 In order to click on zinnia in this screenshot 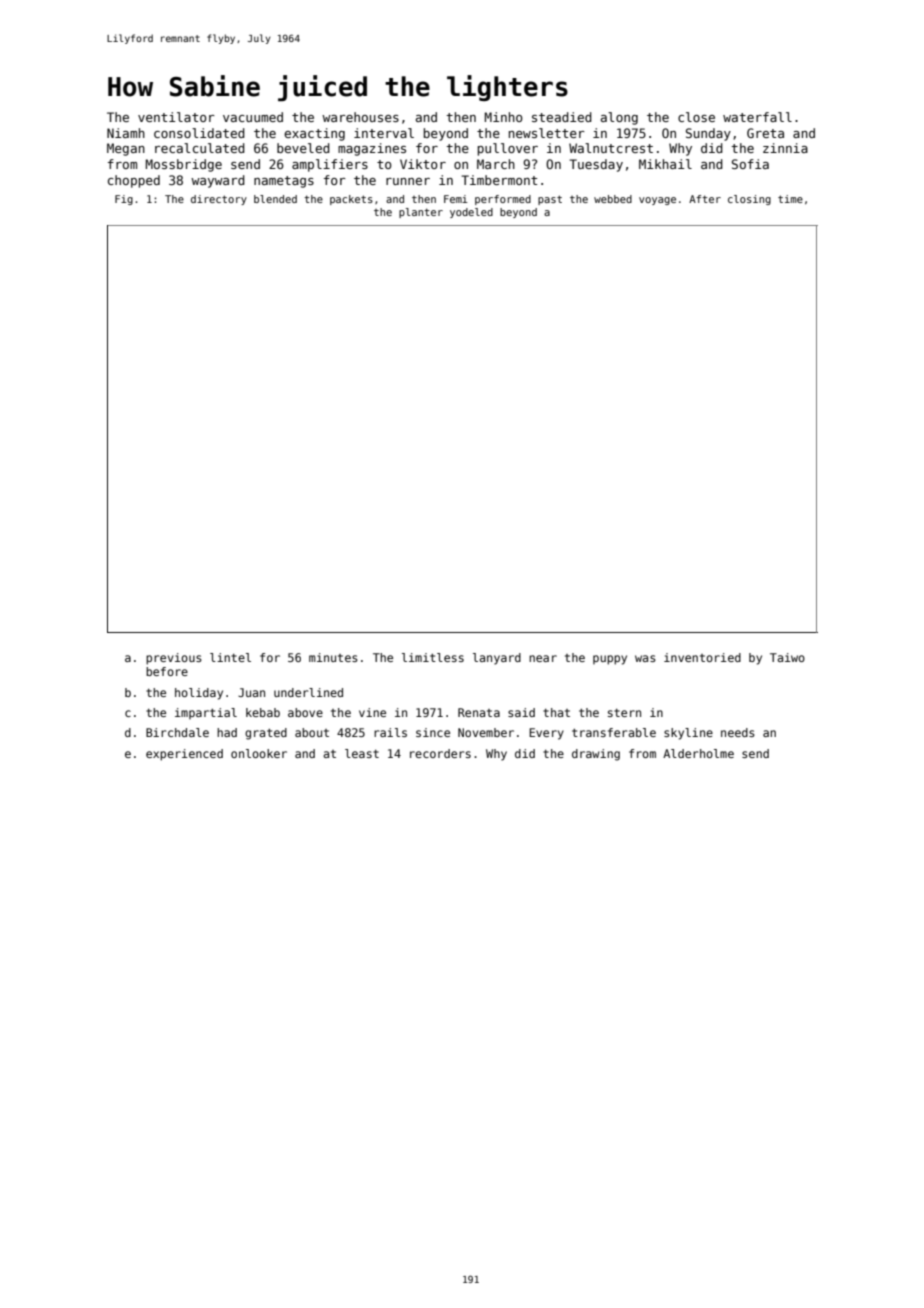, I will do `click(785, 148)`.
